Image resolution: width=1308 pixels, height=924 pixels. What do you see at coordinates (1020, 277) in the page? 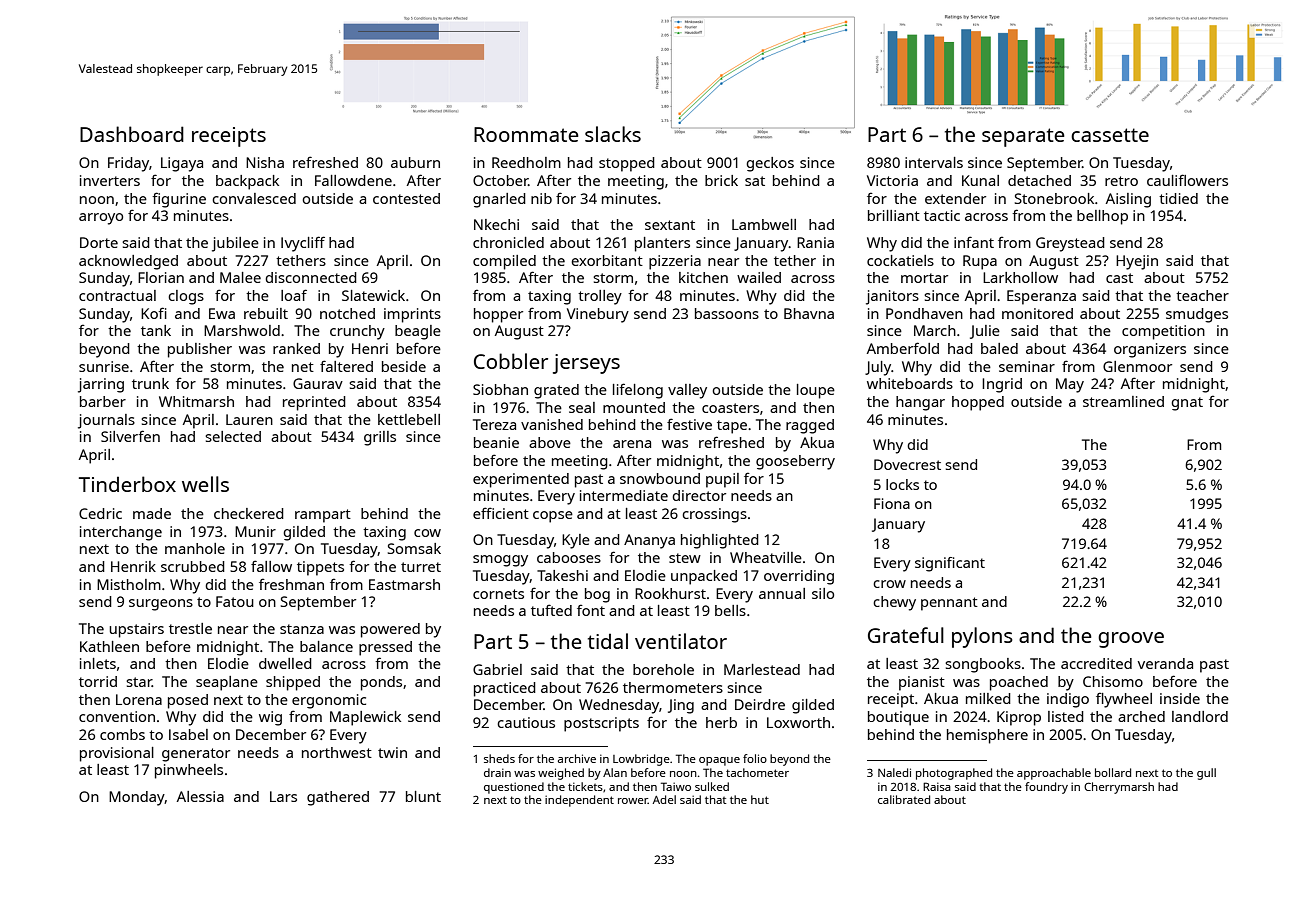
I see `Larkhollow` at bounding box center [1020, 277].
